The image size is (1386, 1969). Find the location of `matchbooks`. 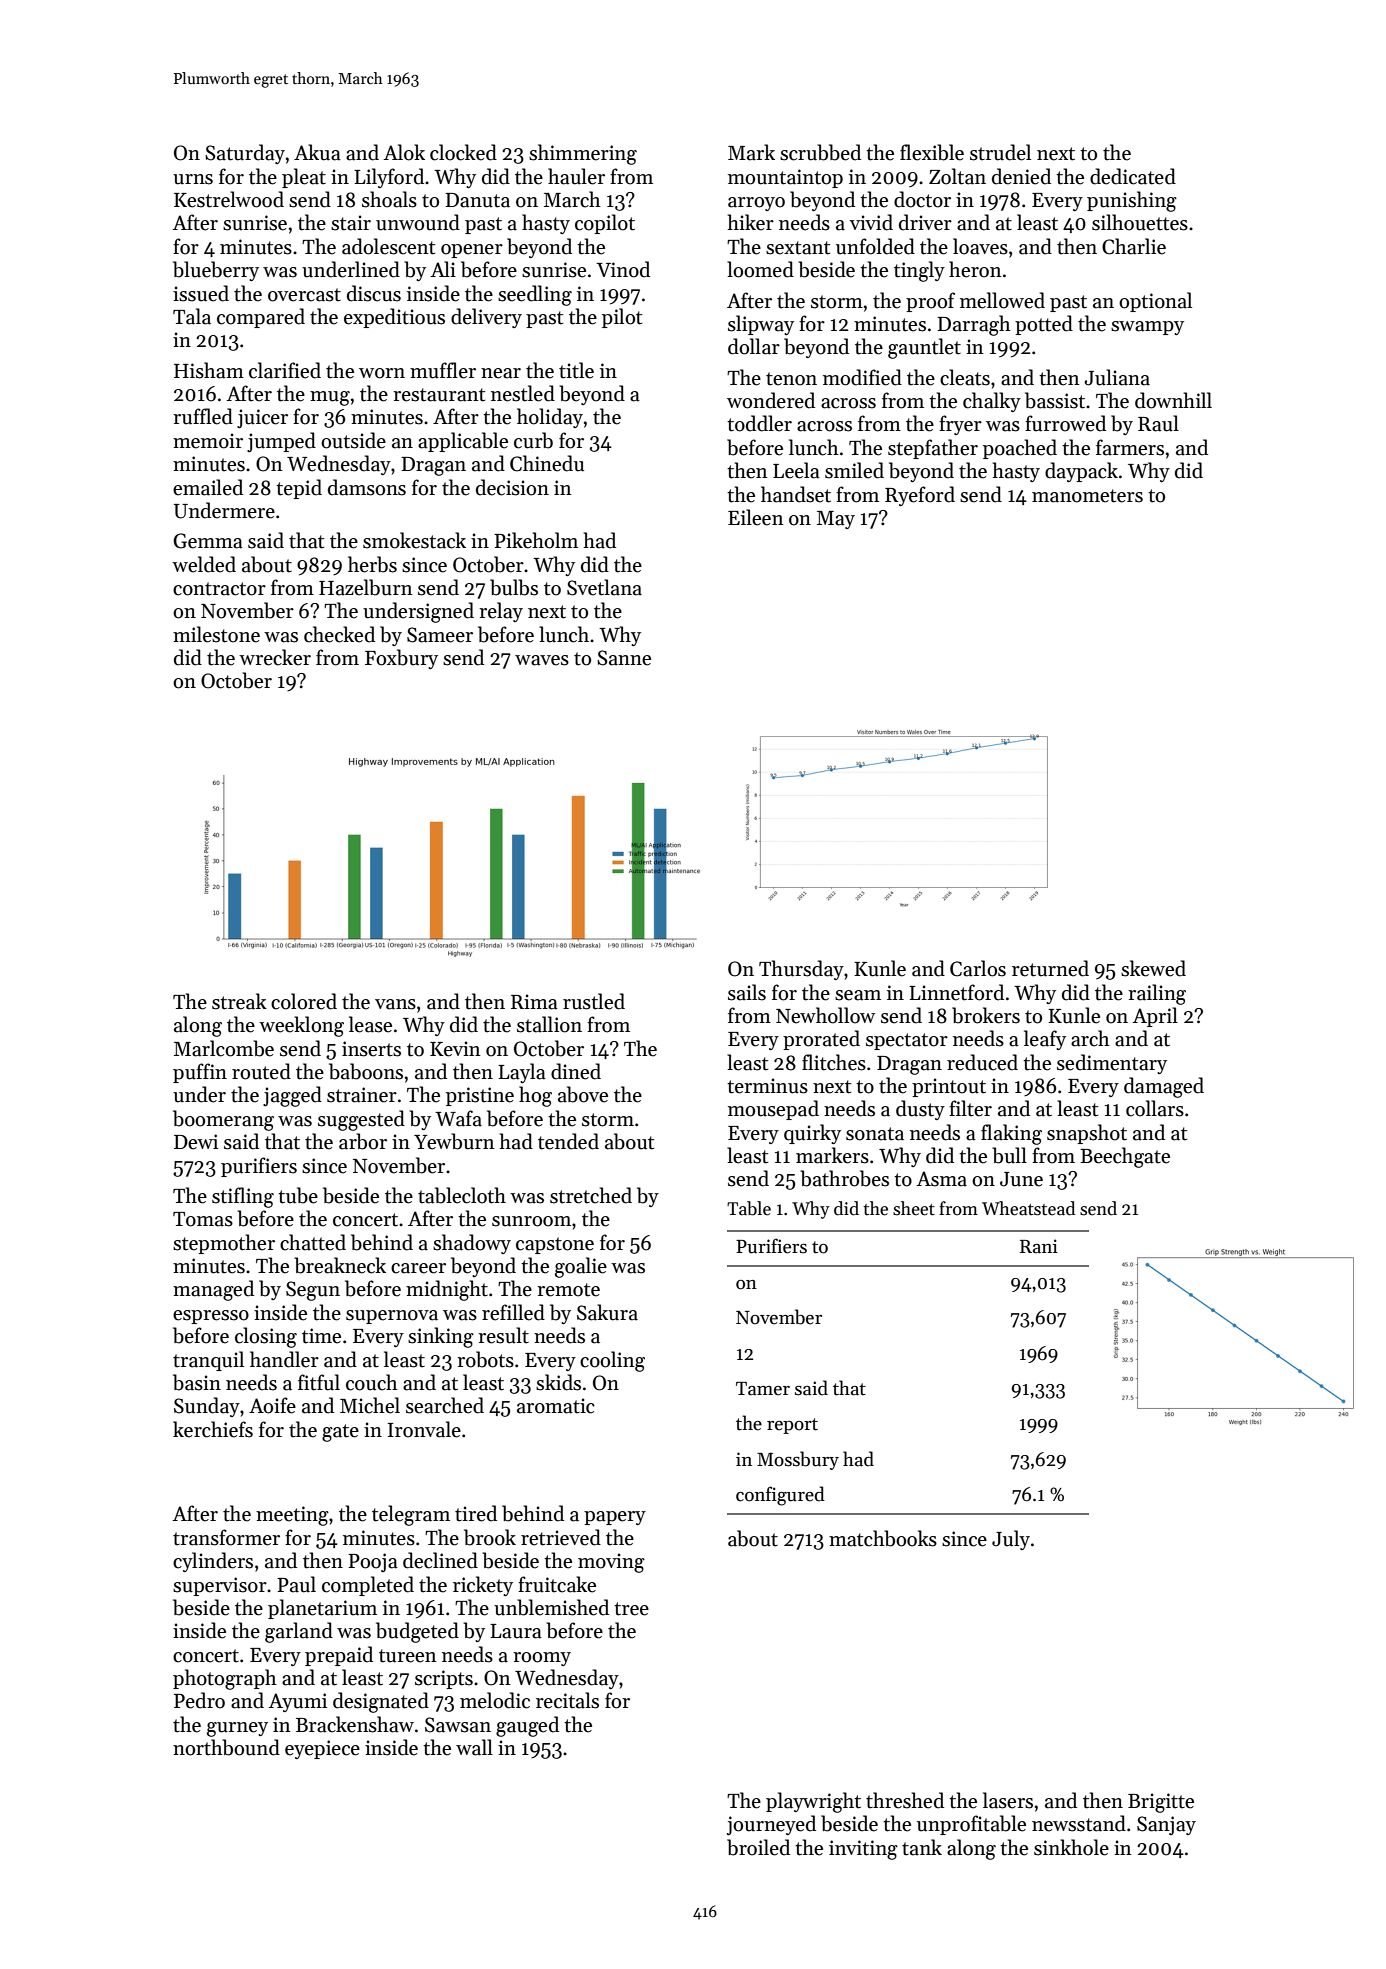

matchbooks is located at coordinates (883, 1538).
